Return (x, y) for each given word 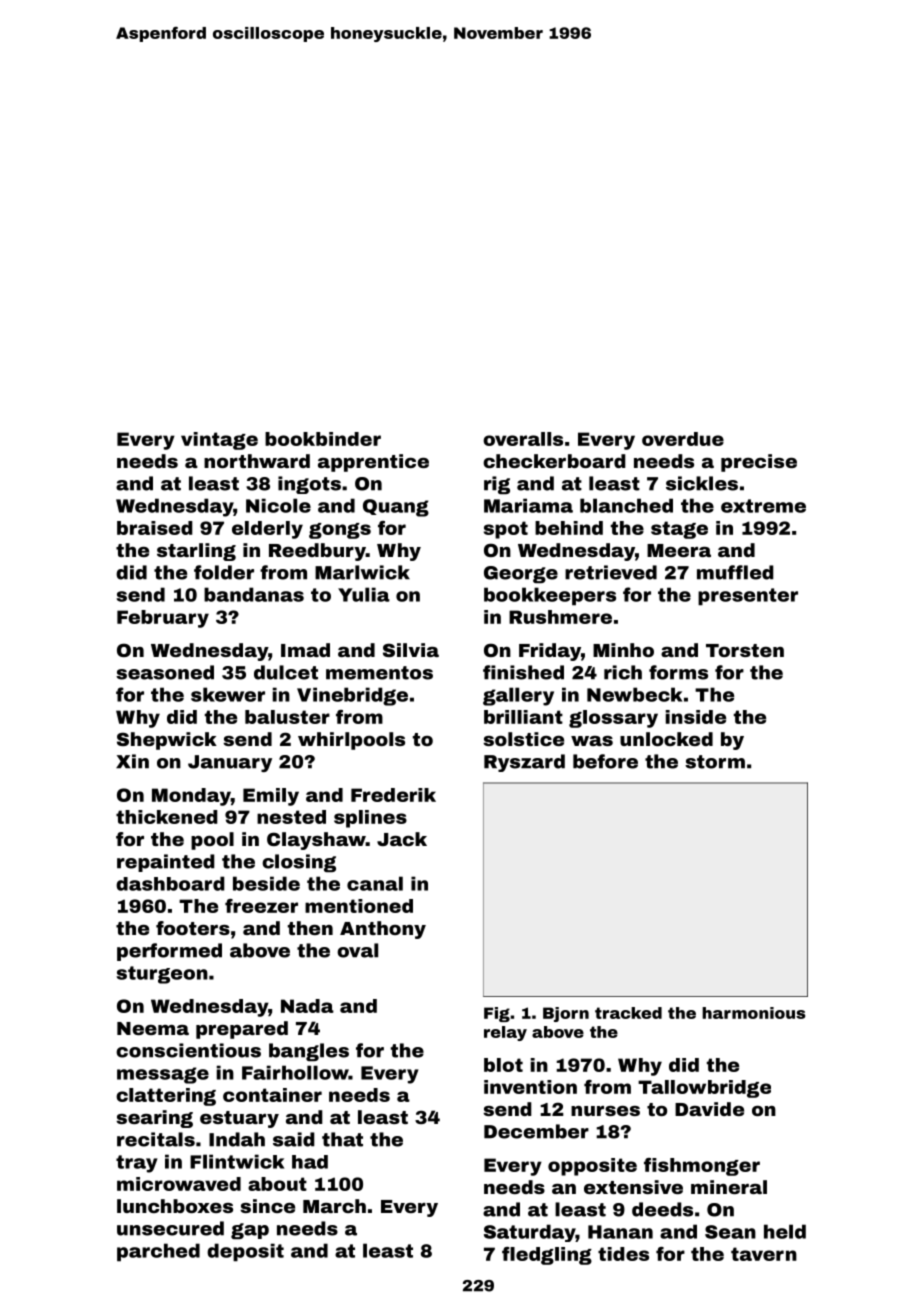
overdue (683, 439)
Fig (497, 1014)
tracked (628, 1013)
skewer (228, 694)
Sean (730, 1232)
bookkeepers (550, 596)
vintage (219, 441)
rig (497, 485)
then (310, 928)
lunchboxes (175, 1206)
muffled (735, 572)
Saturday (530, 1233)
